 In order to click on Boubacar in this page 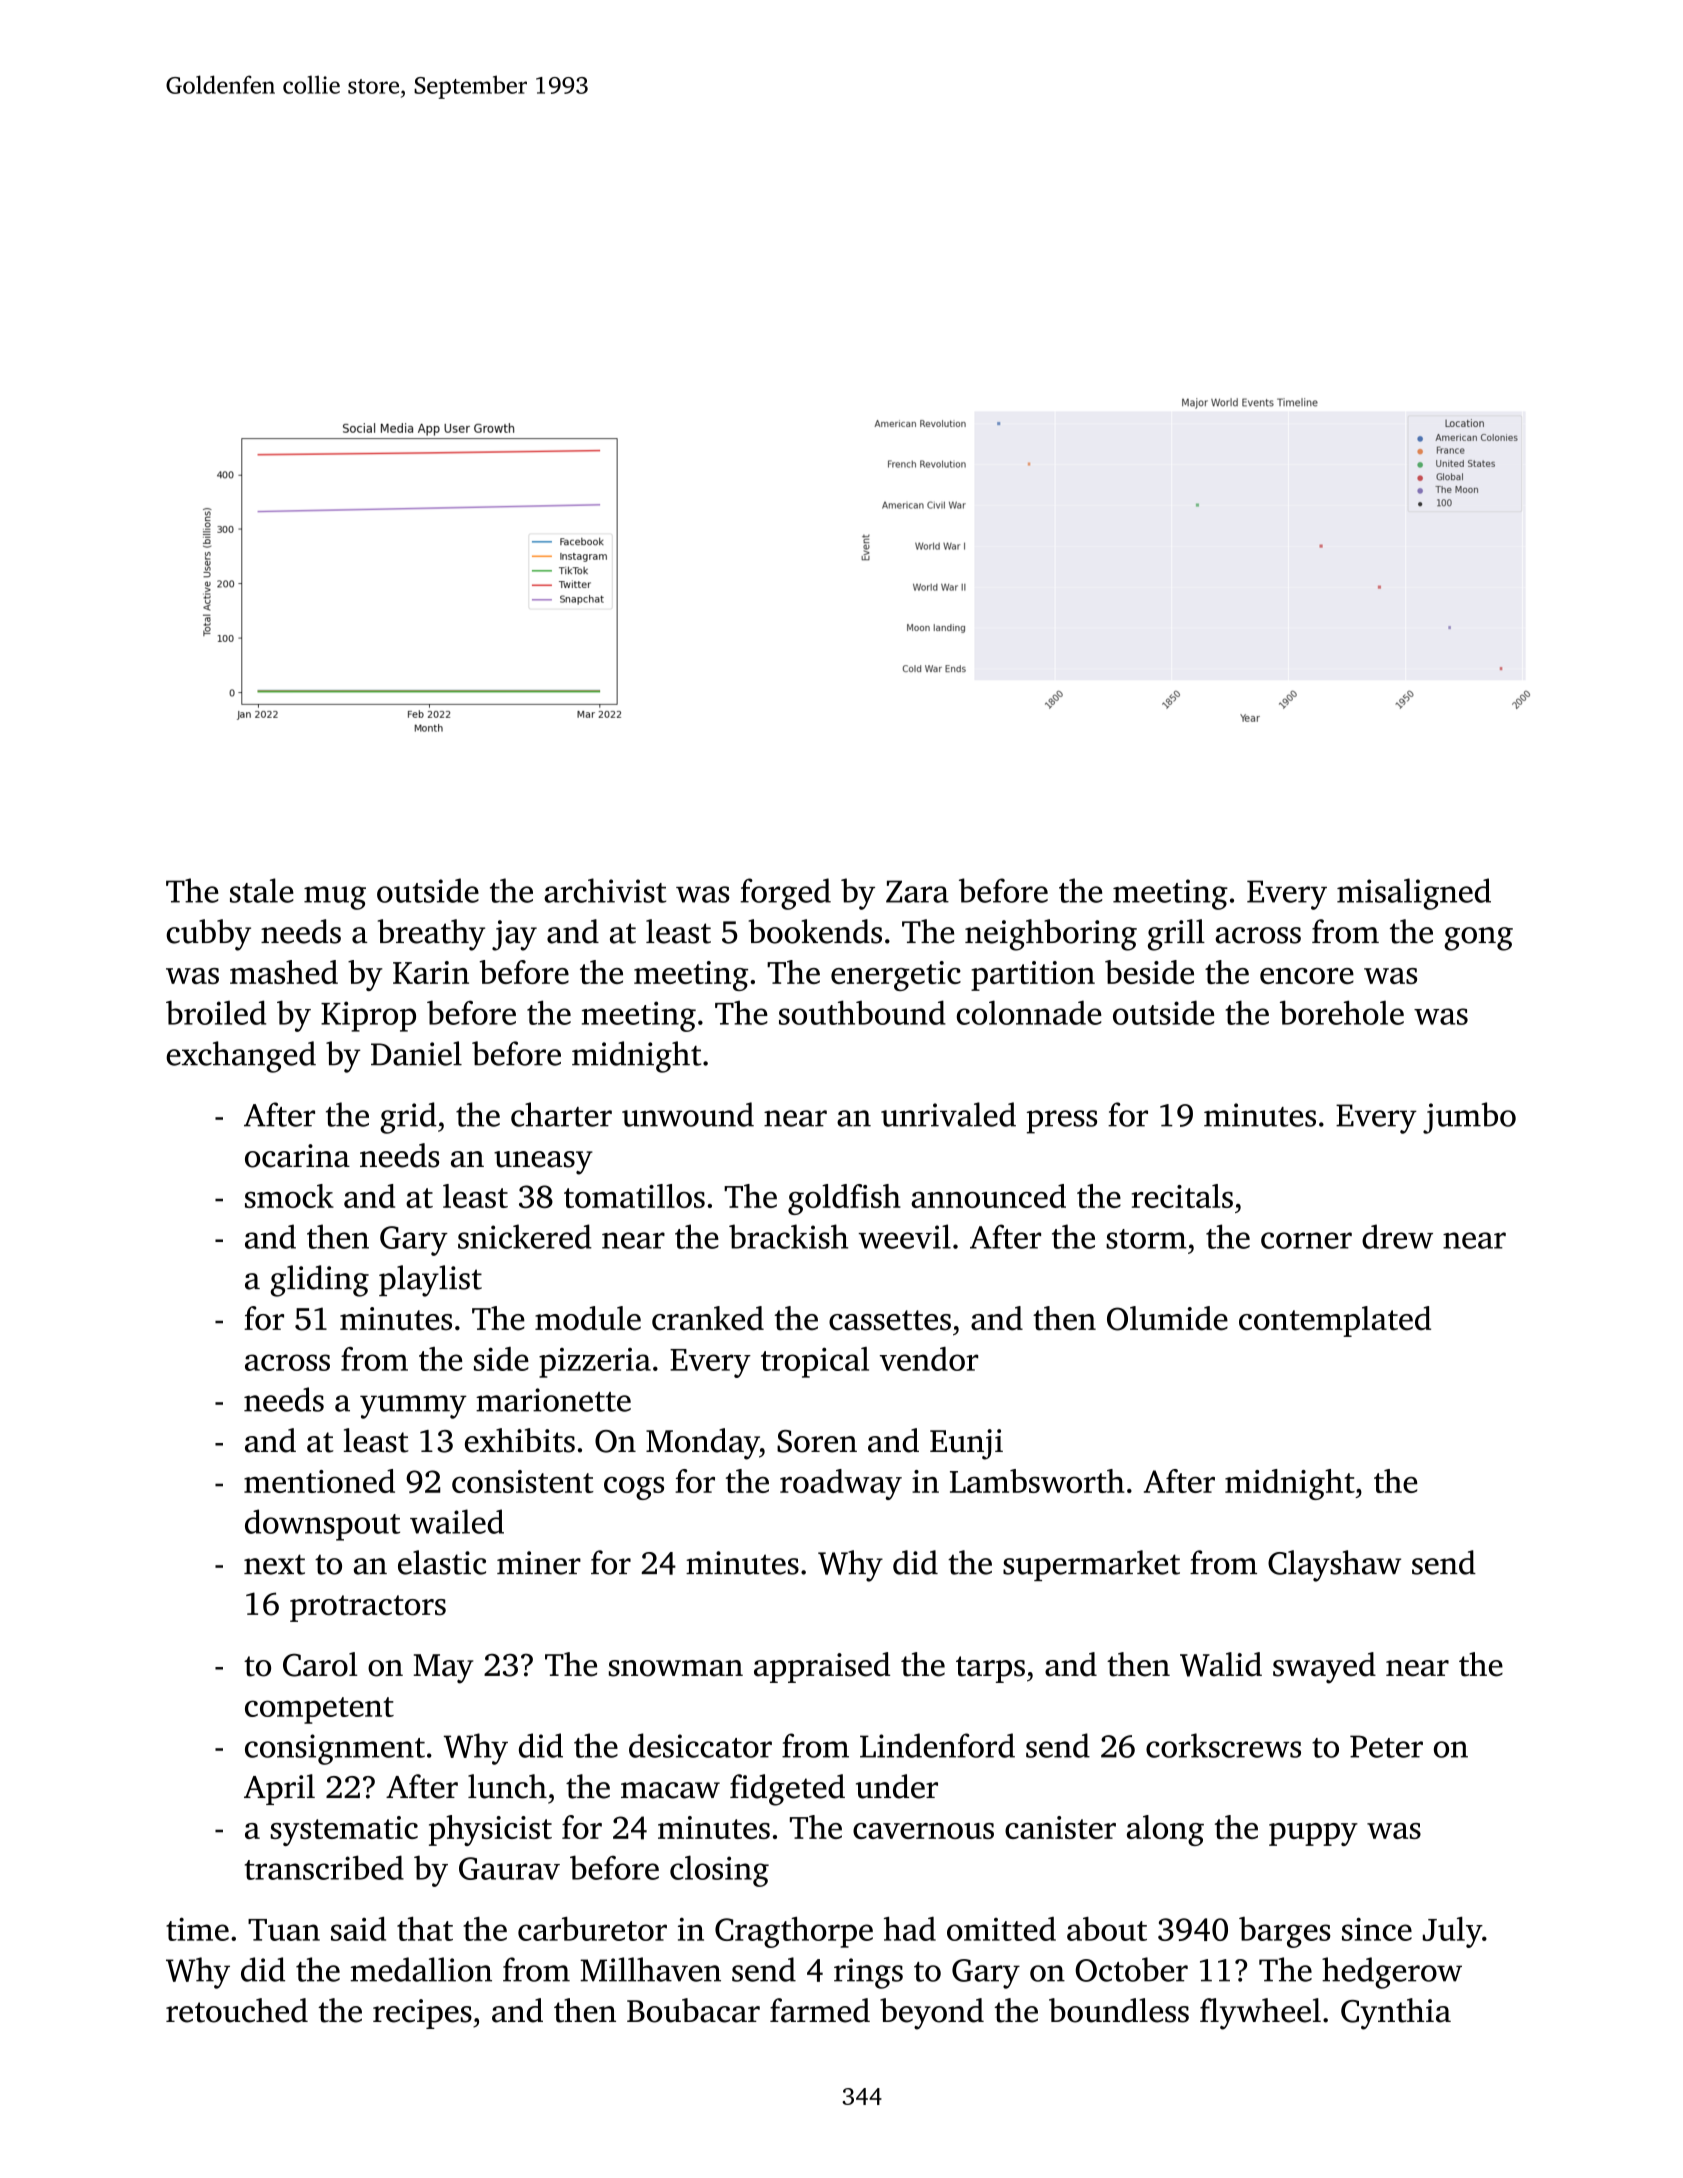, I will do `click(693, 2010)`.
